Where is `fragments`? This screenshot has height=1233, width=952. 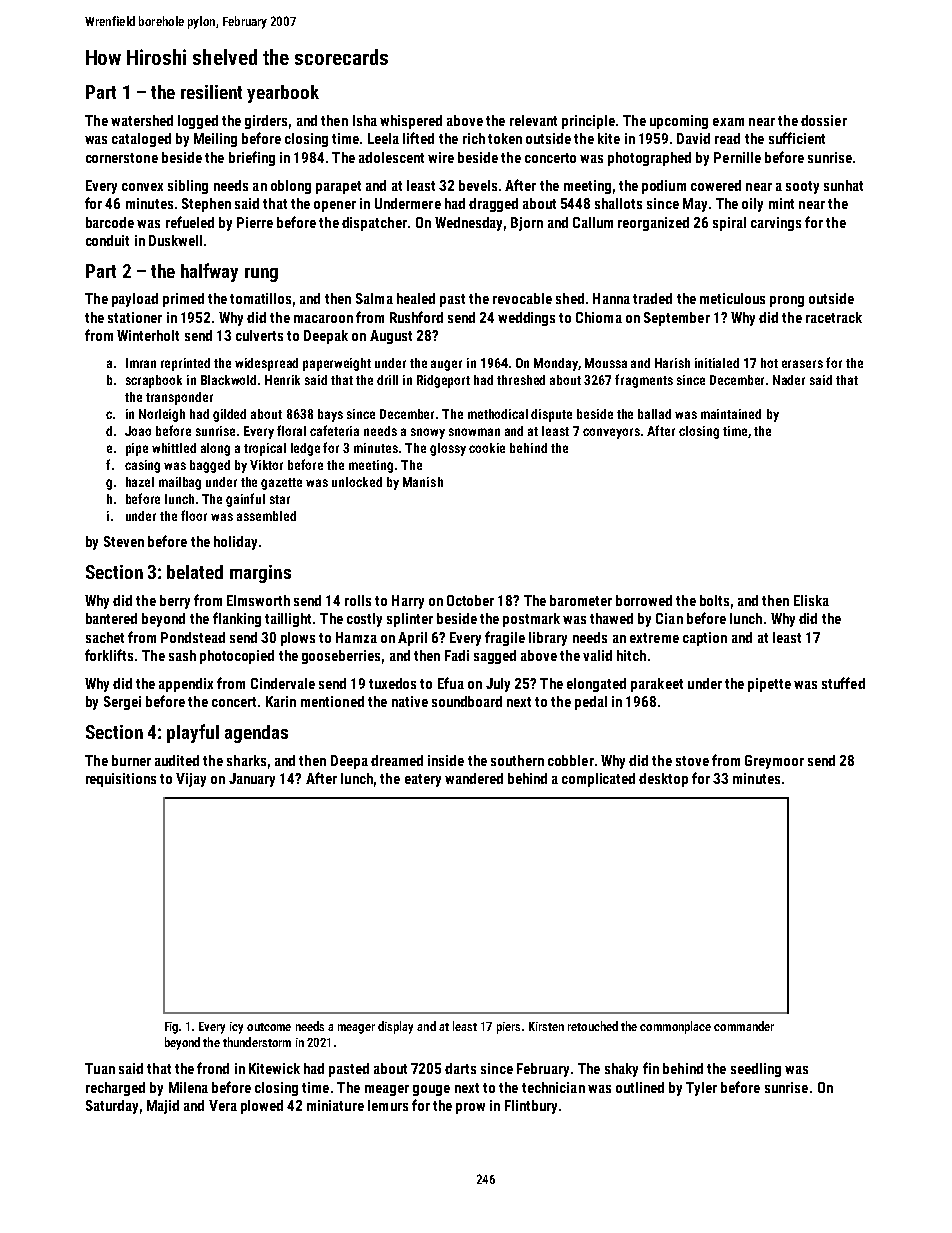
fragments is located at coordinates (644, 381).
